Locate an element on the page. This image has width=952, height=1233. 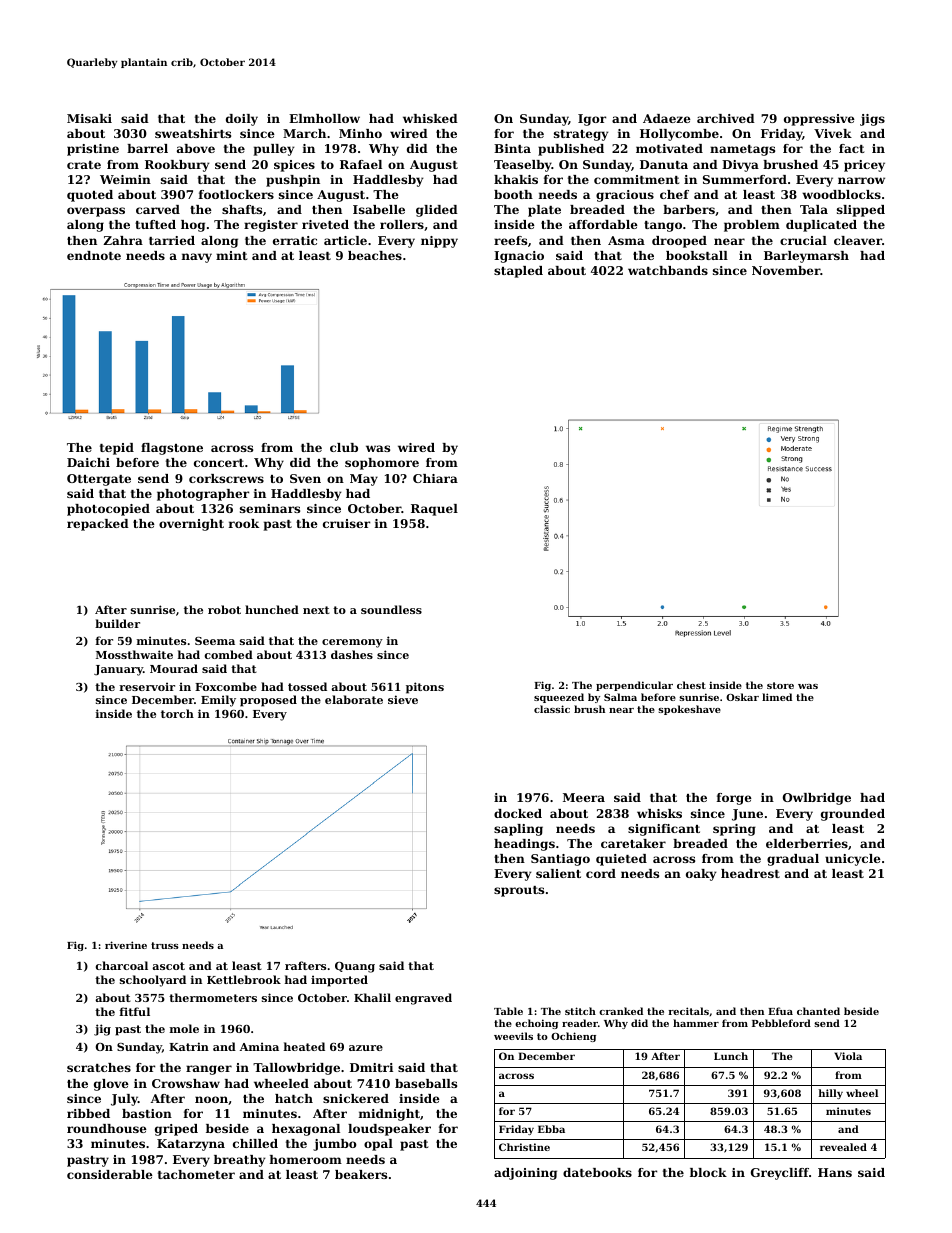
club is located at coordinates (344, 447).
